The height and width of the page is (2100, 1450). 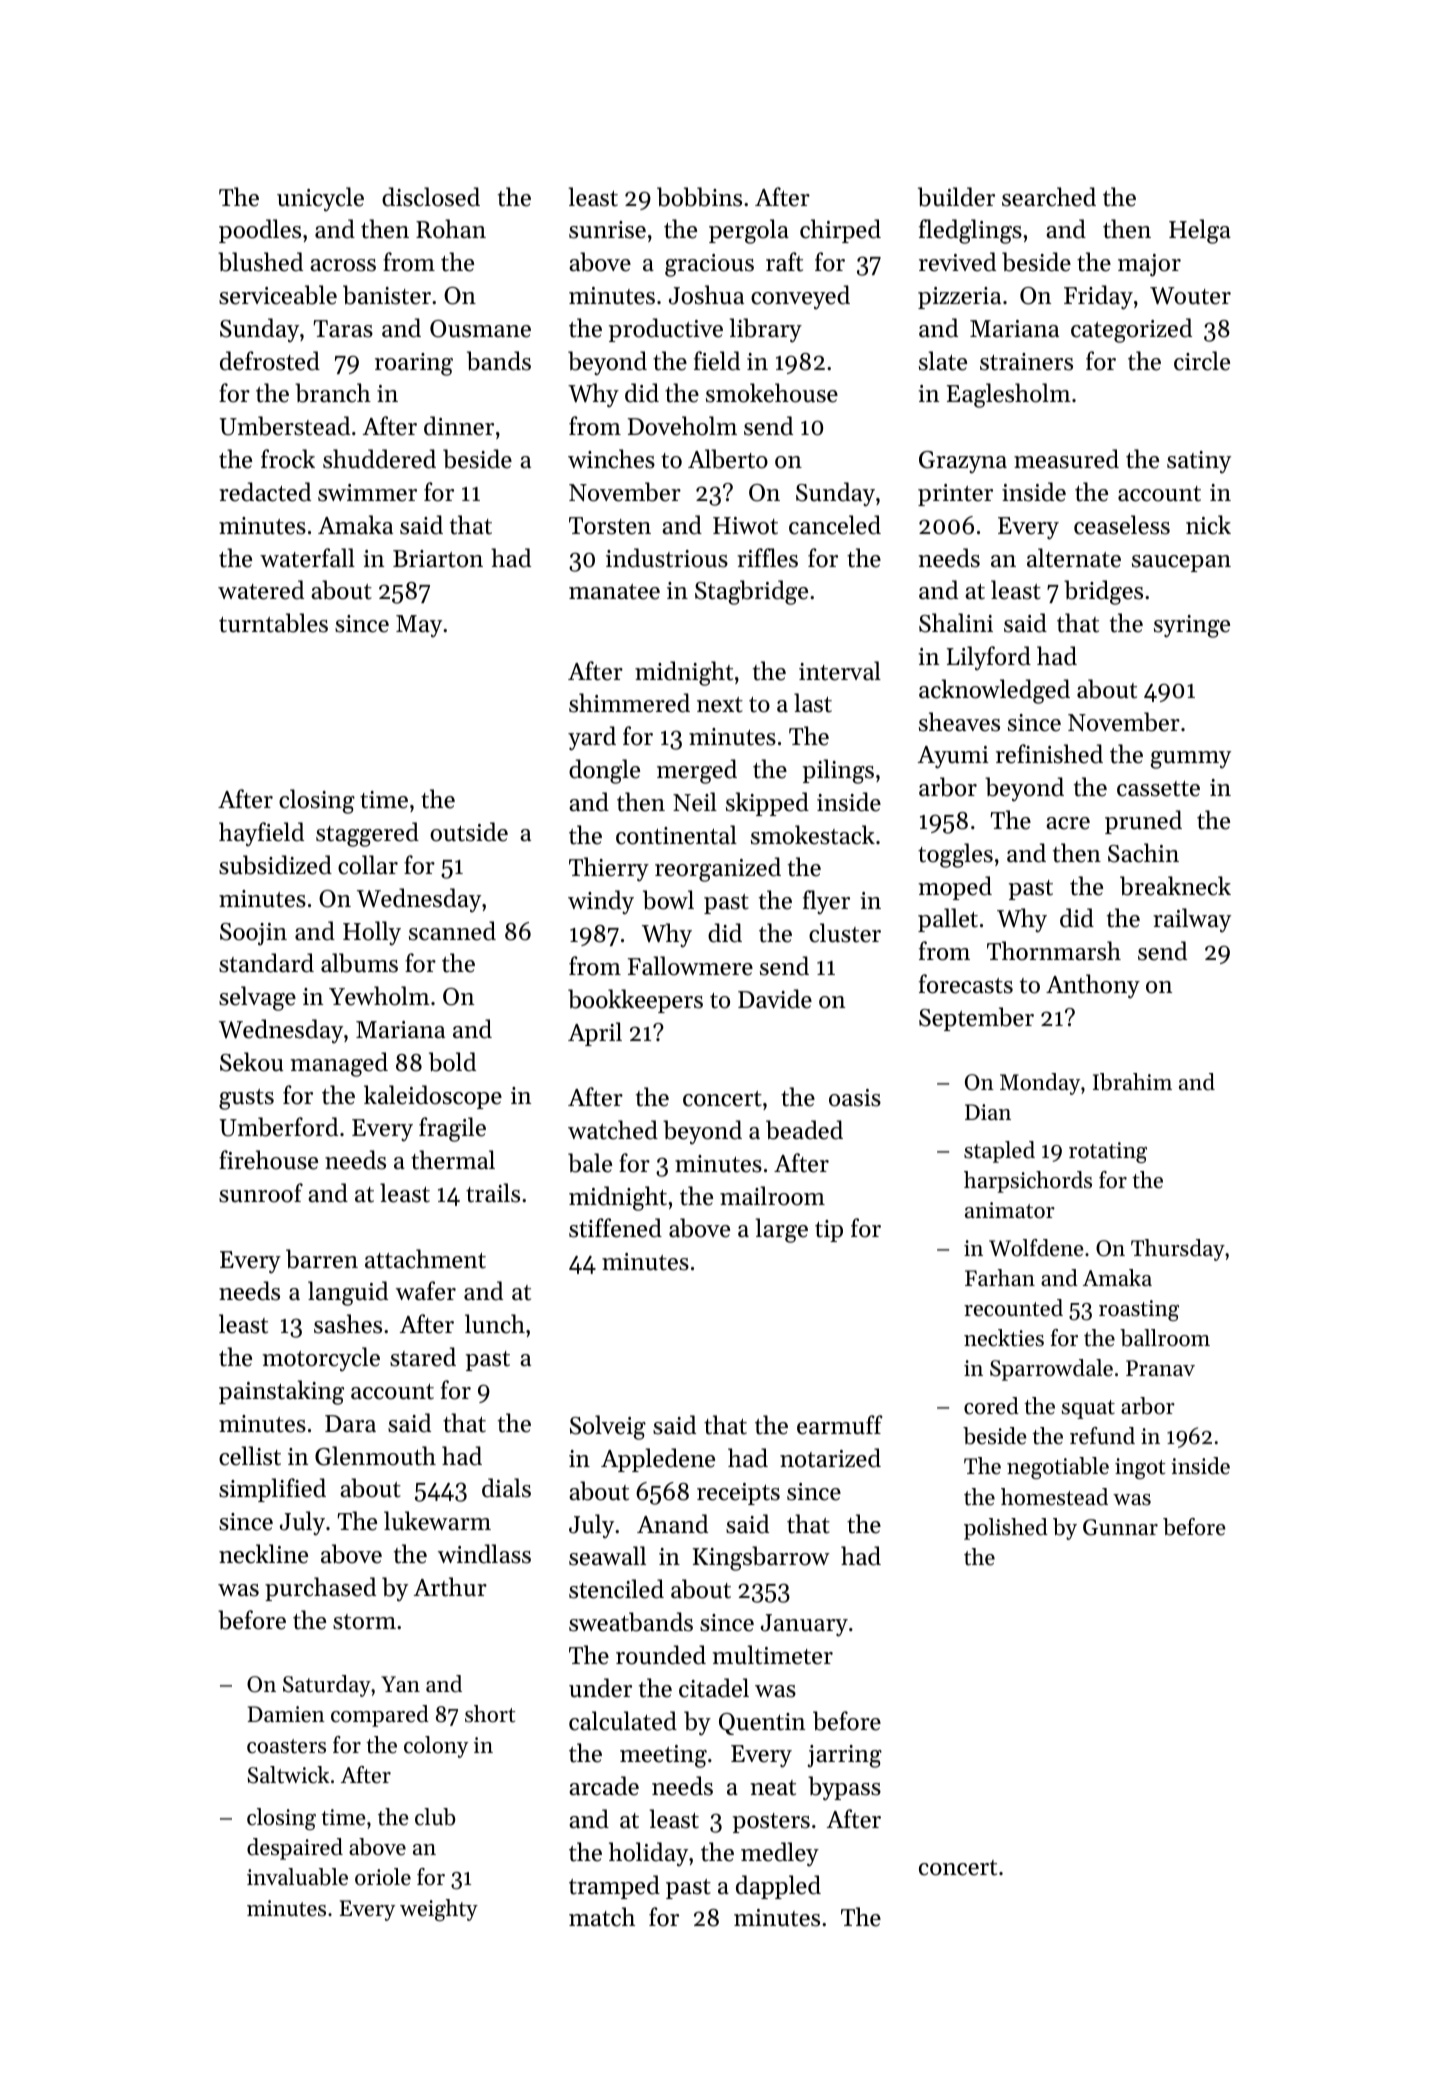 What do you see at coordinates (320, 199) in the page?
I see `unicycle` at bounding box center [320, 199].
